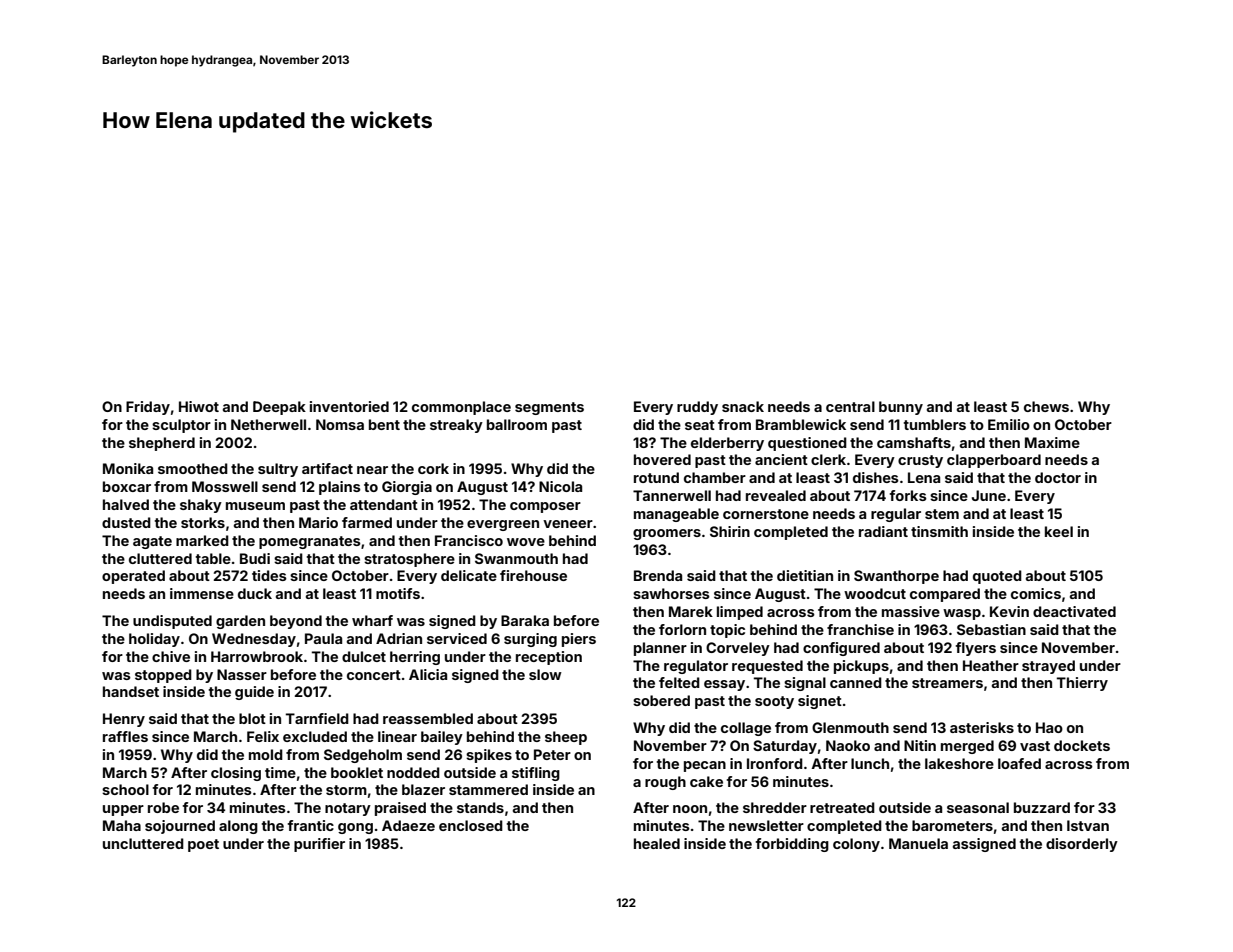 This screenshot has height=952, width=1233. I want to click on chive, so click(171, 656).
